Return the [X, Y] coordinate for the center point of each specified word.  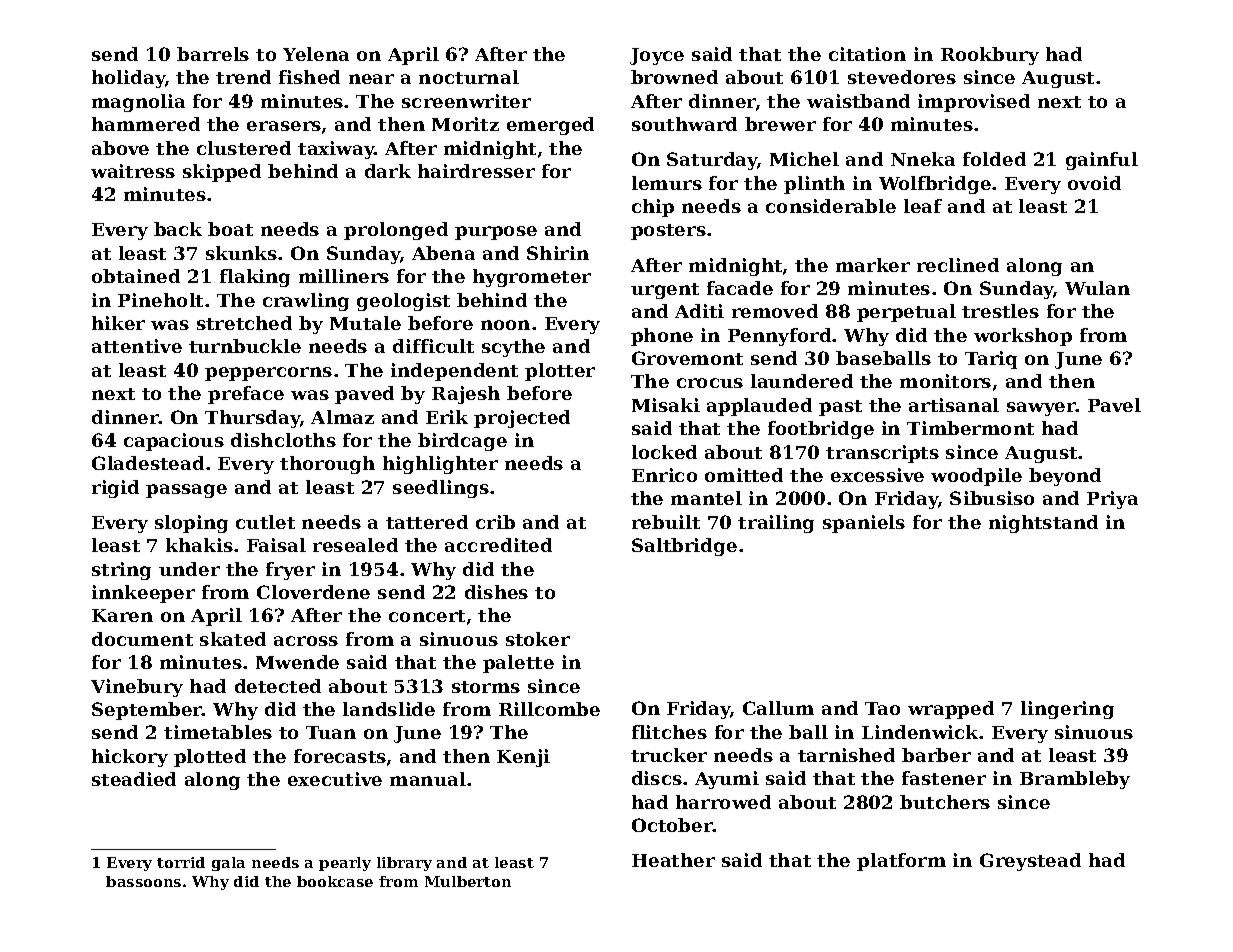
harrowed [723, 802]
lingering [1067, 710]
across [306, 641]
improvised [974, 103]
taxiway [336, 150]
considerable [831, 206]
